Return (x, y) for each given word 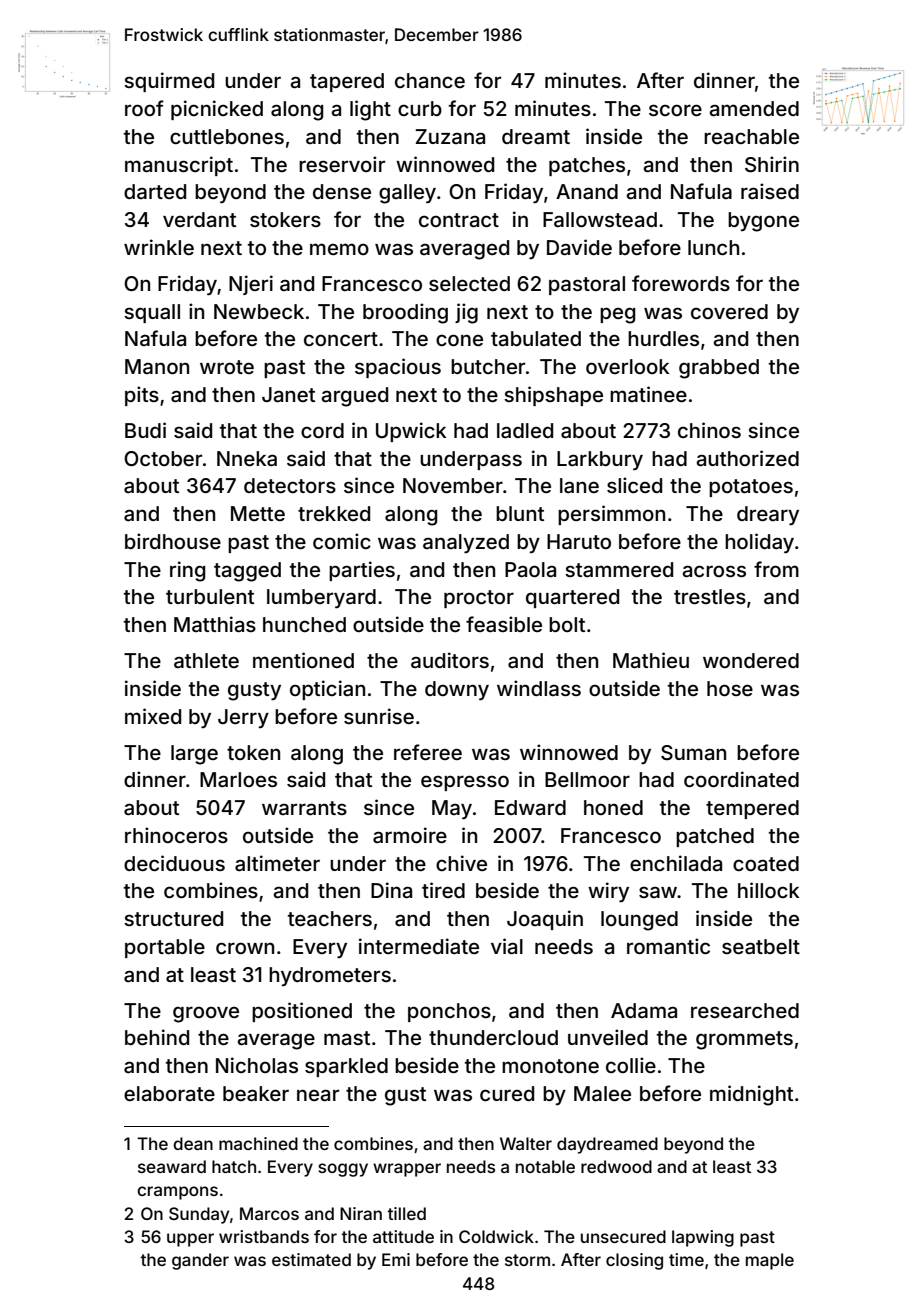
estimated (311, 1259)
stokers (285, 219)
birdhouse (173, 541)
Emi (396, 1259)
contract (459, 220)
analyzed (466, 543)
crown (245, 948)
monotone (550, 1066)
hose (730, 688)
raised (770, 191)
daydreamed (607, 1145)
